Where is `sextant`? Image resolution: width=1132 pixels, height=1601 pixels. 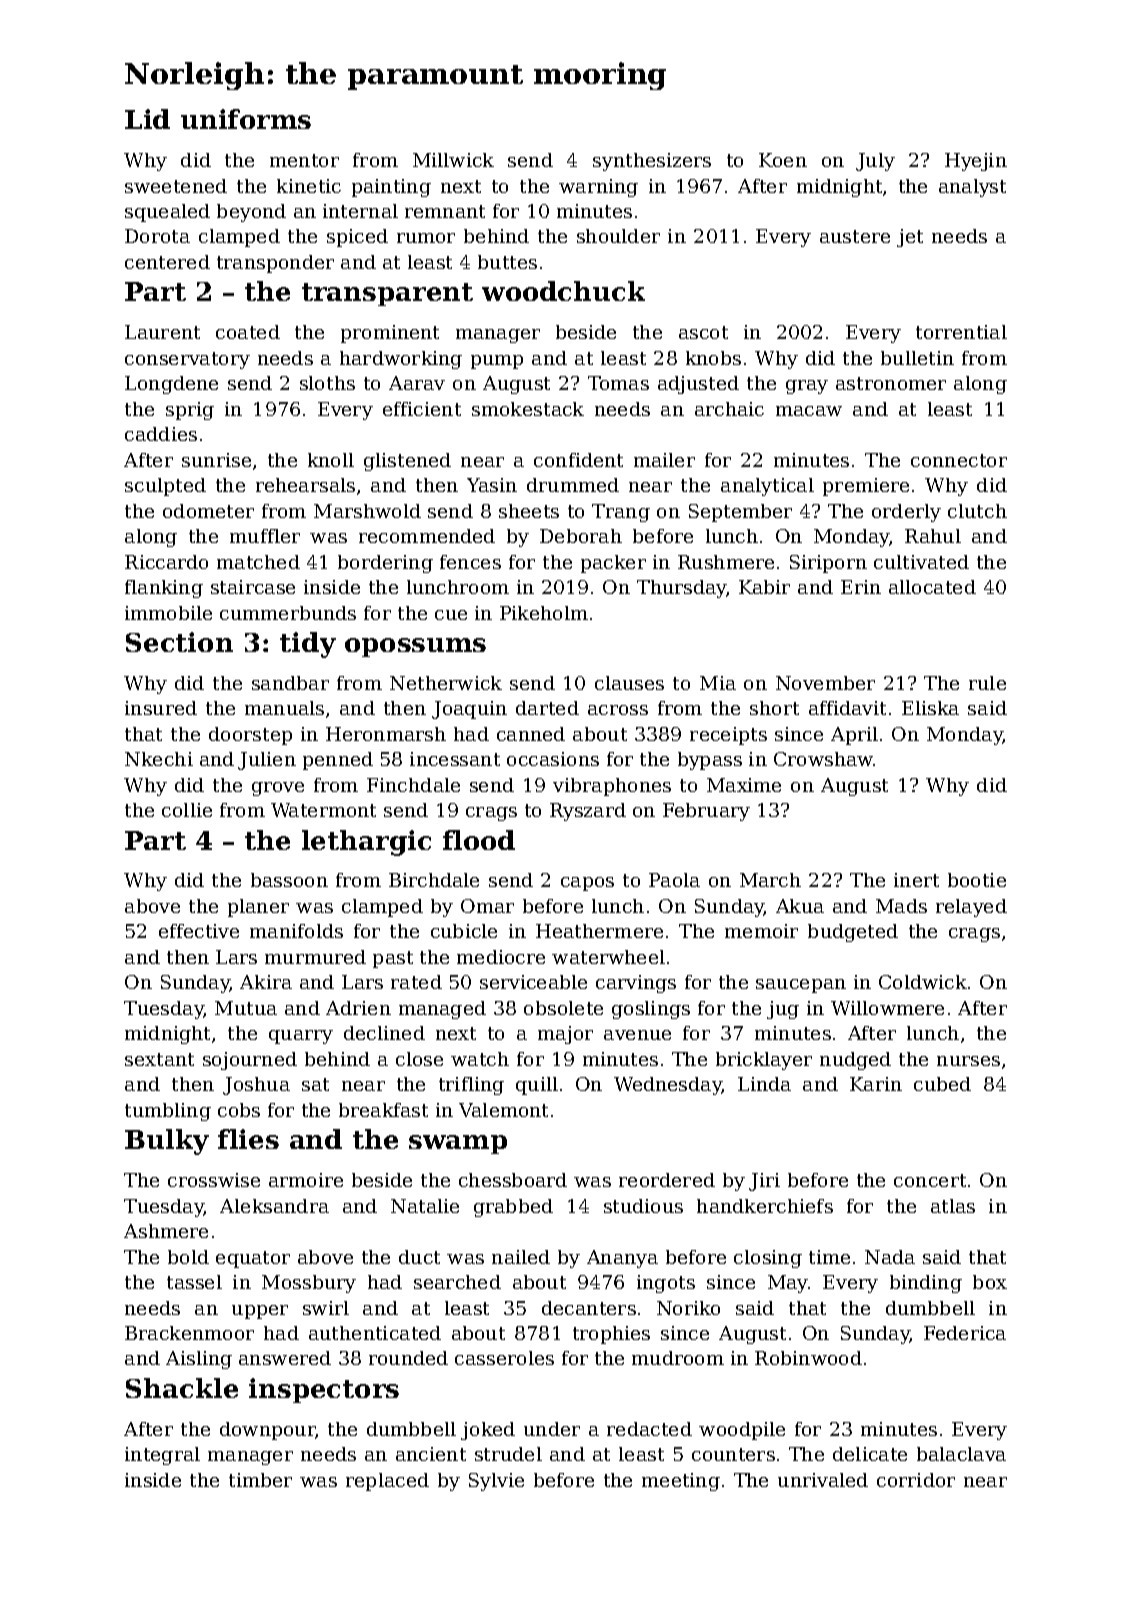
sextant is located at coordinates (159, 1059).
